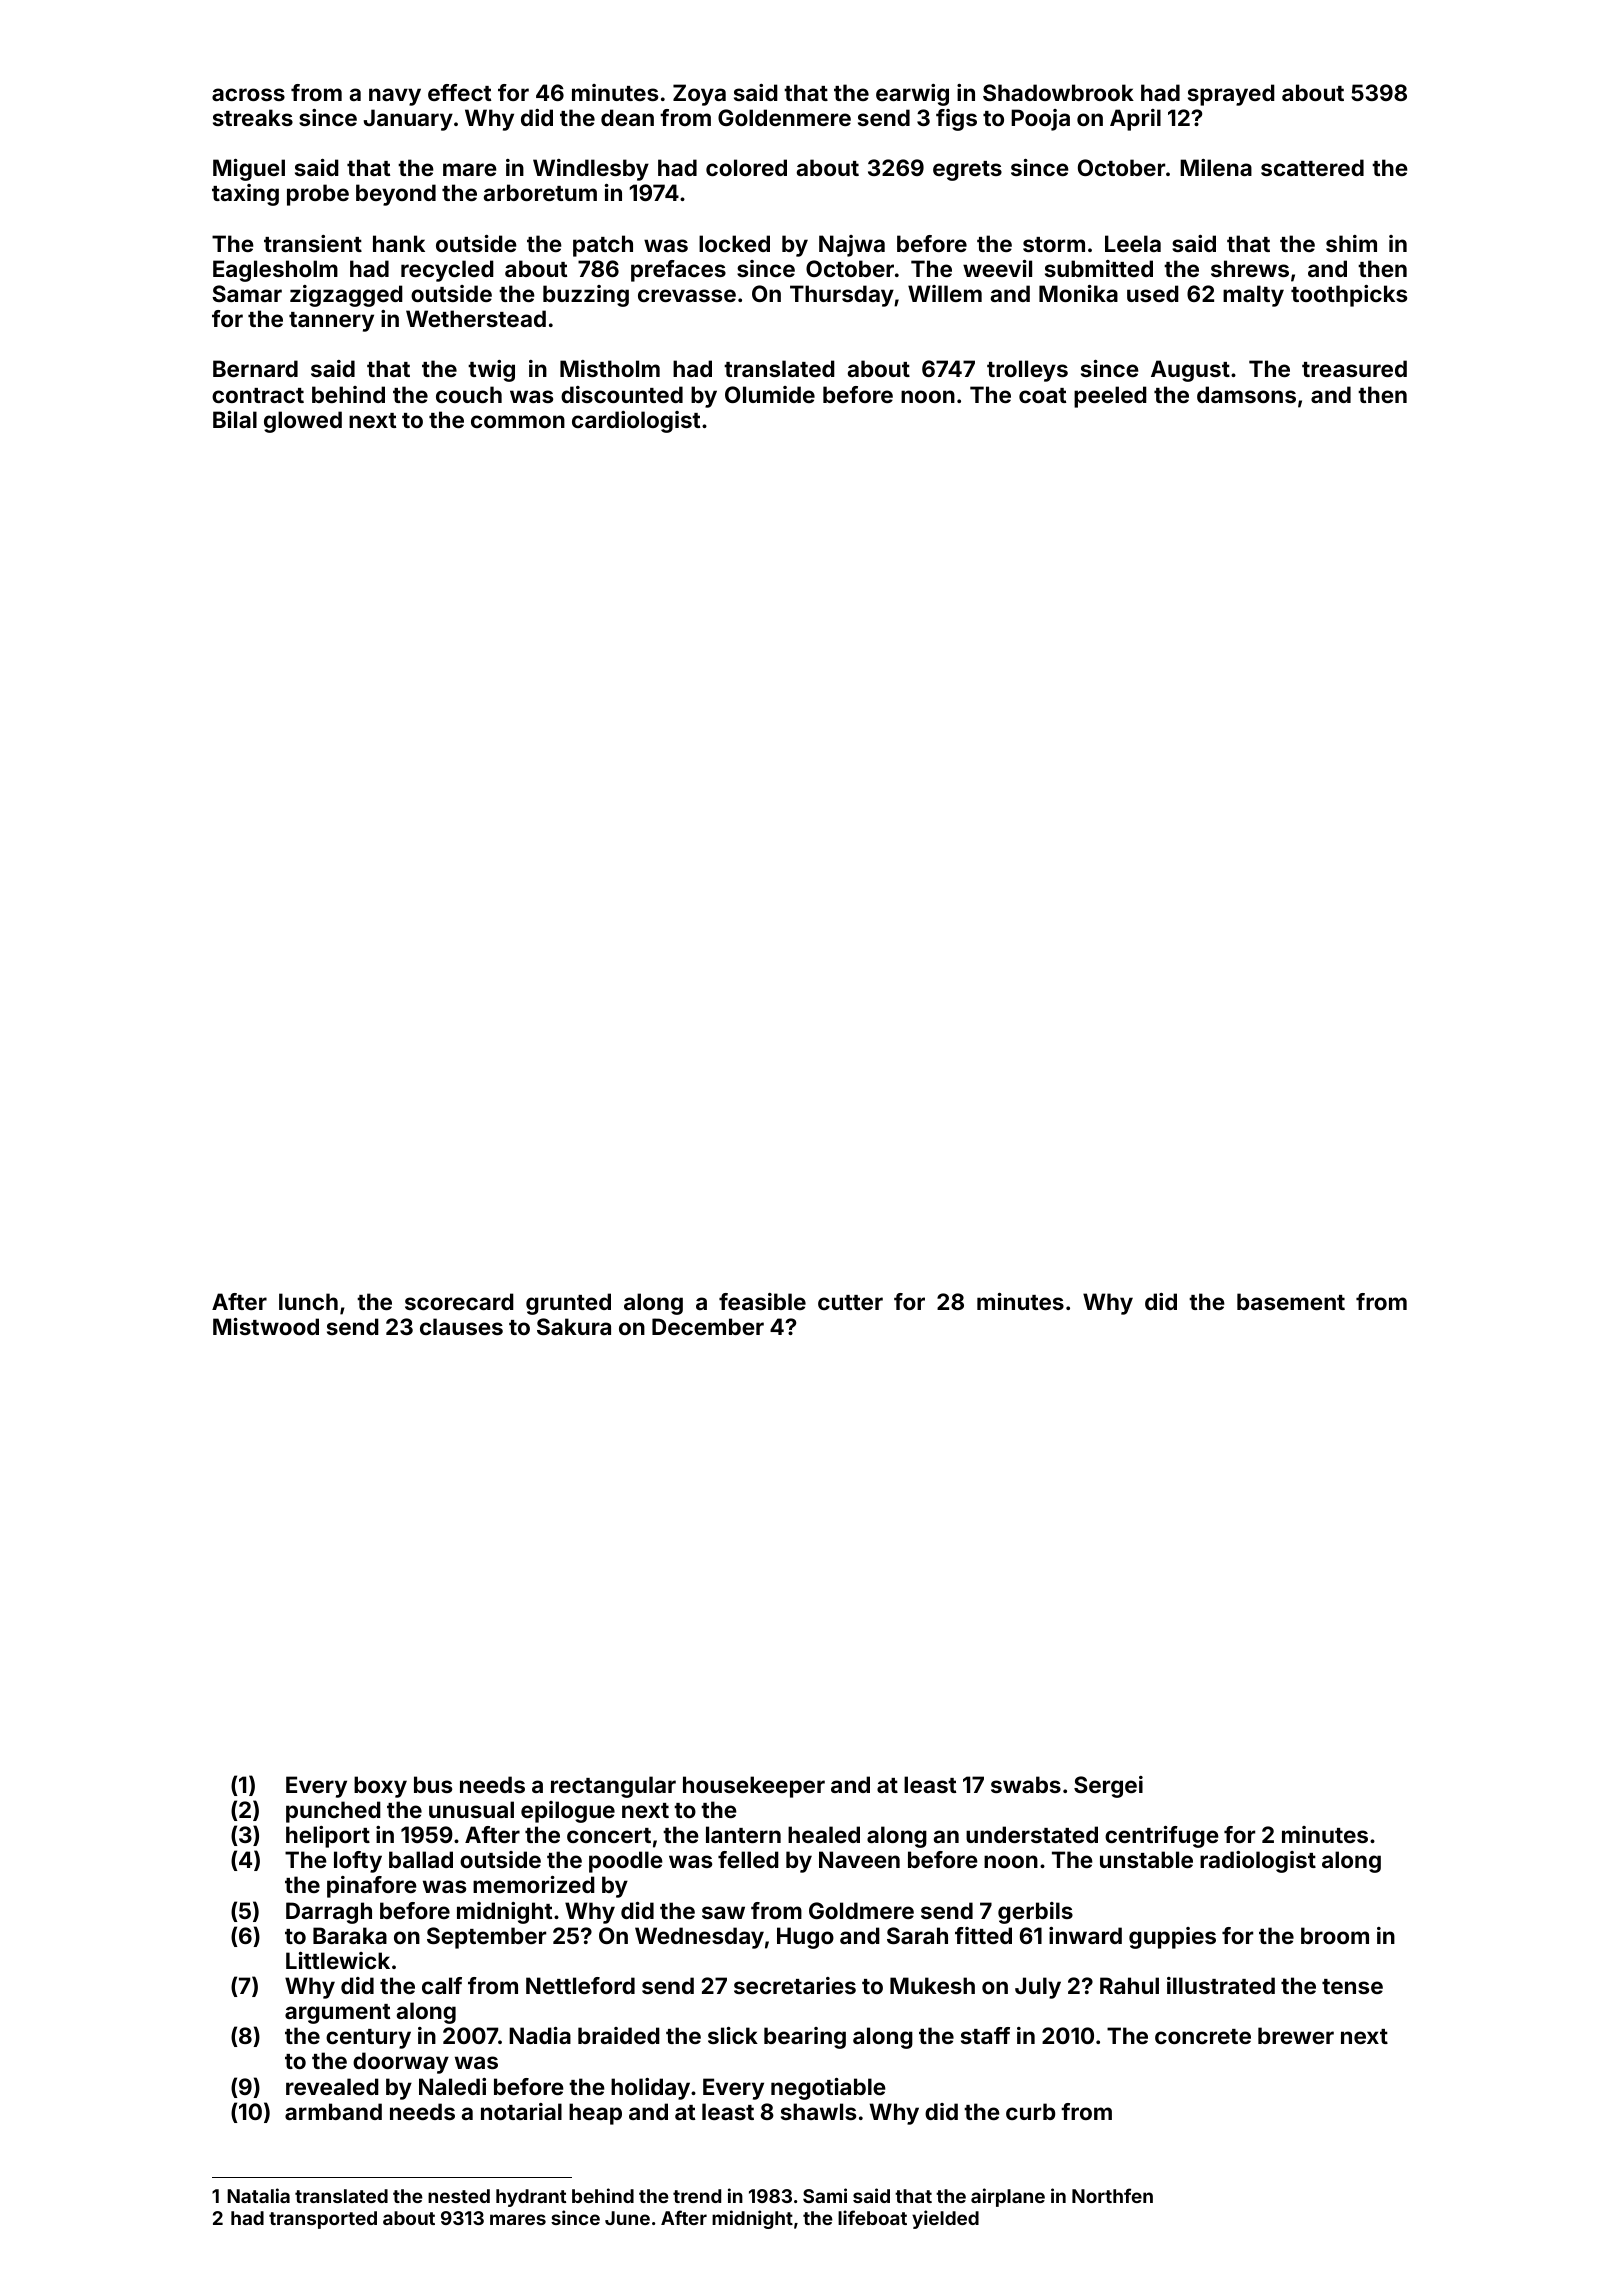 This screenshot has height=2292, width=1620. What do you see at coordinates (459, 92) in the screenshot?
I see `effect` at bounding box center [459, 92].
